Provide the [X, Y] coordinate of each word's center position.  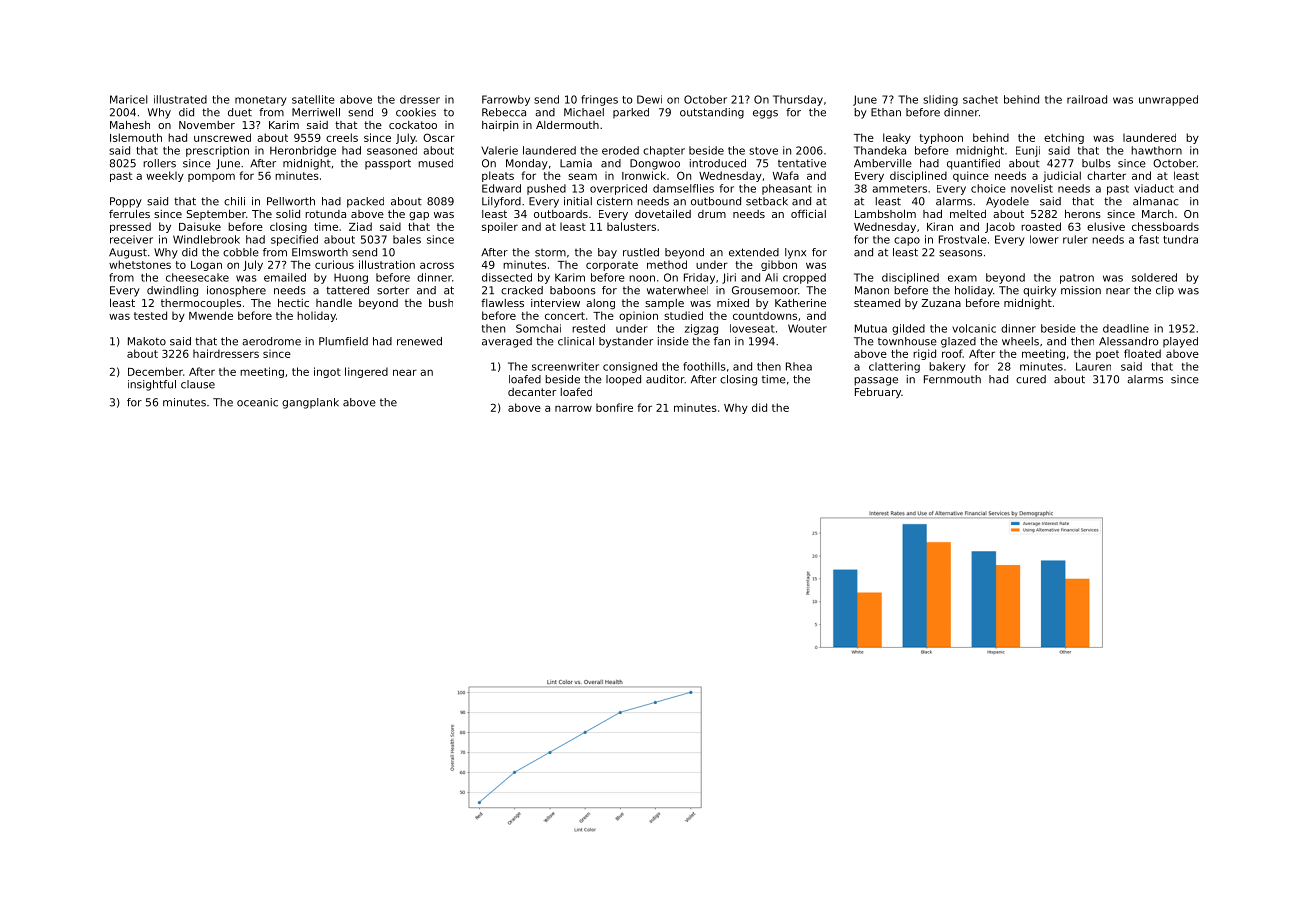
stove [763, 151]
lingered [366, 372]
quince [971, 176]
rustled [641, 252]
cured [1031, 379]
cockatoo [413, 125]
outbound [716, 201]
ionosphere [236, 291]
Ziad [360, 226]
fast [1149, 239]
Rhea [799, 366]
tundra [1180, 239]
